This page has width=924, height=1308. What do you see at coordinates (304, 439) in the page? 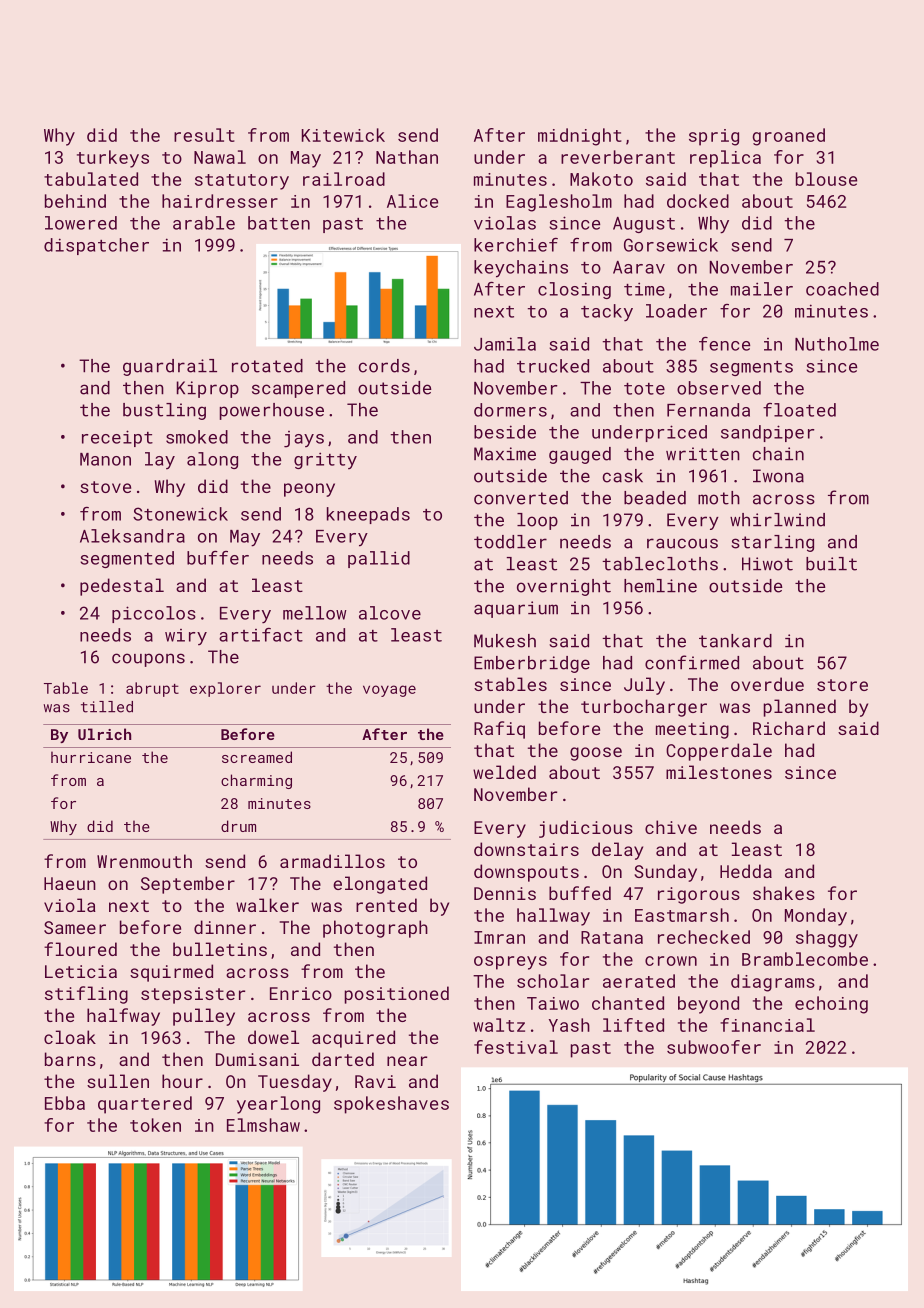
I see `jays` at bounding box center [304, 439].
